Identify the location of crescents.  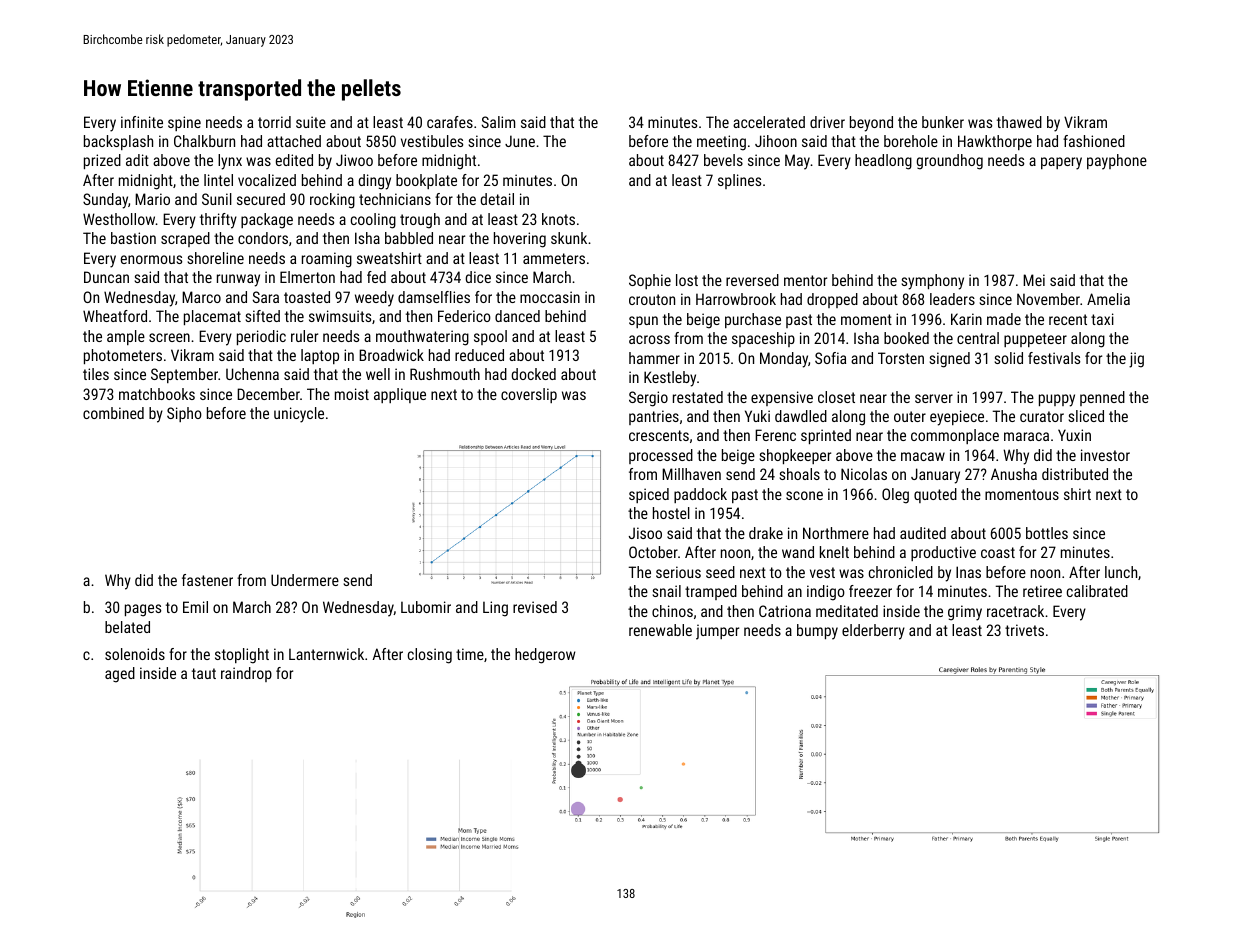
(659, 435).
